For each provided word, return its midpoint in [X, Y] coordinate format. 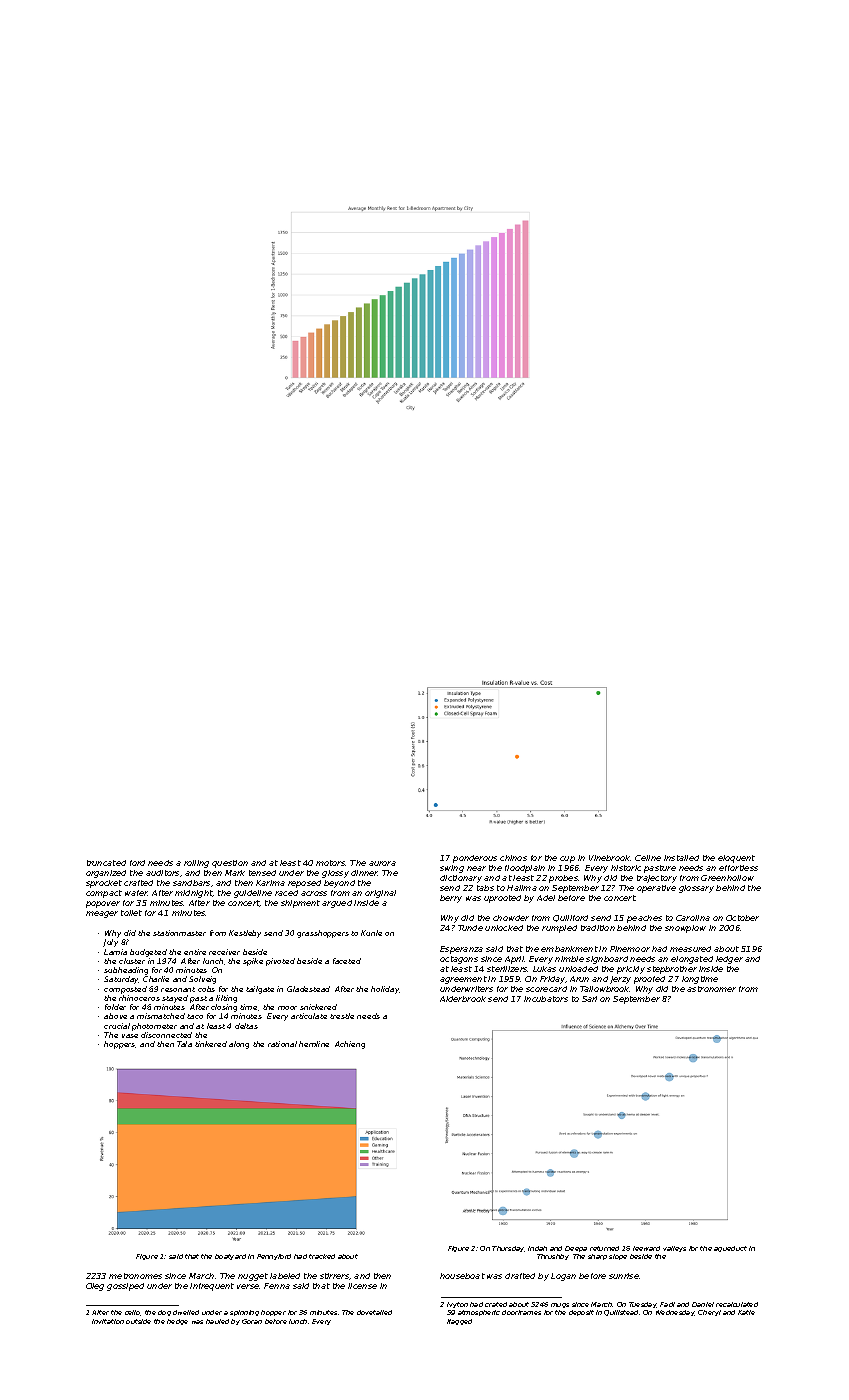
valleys [674, 1249]
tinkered [211, 1044]
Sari [589, 999]
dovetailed [374, 1312]
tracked [322, 1256]
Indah [537, 1248]
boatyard [230, 1257]
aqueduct [730, 1249]
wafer [136, 893]
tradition [598, 928]
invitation [108, 1321]
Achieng [350, 1045]
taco [195, 1016]
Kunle [371, 933]
